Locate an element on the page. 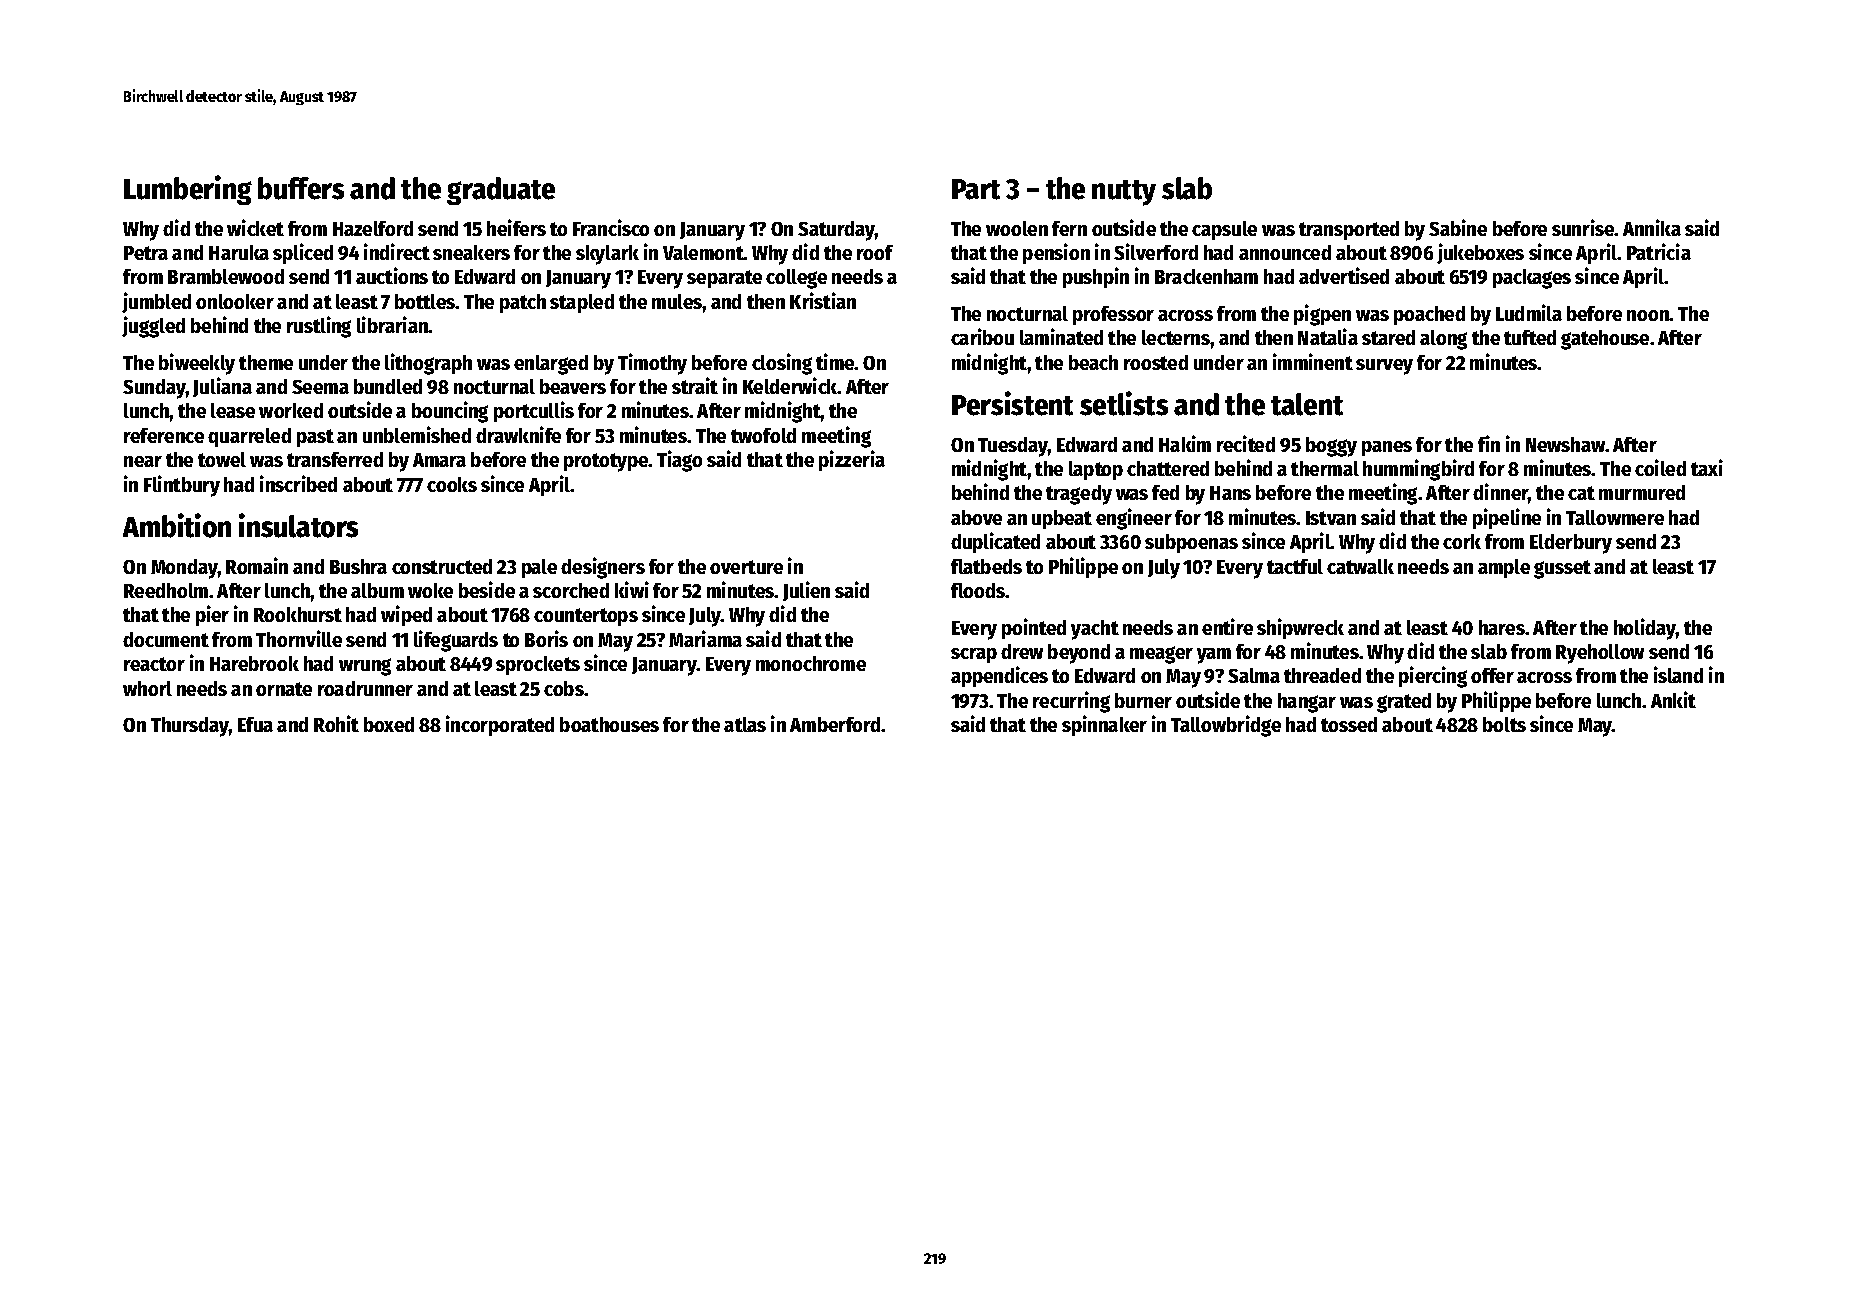  buffers is located at coordinates (301, 188).
